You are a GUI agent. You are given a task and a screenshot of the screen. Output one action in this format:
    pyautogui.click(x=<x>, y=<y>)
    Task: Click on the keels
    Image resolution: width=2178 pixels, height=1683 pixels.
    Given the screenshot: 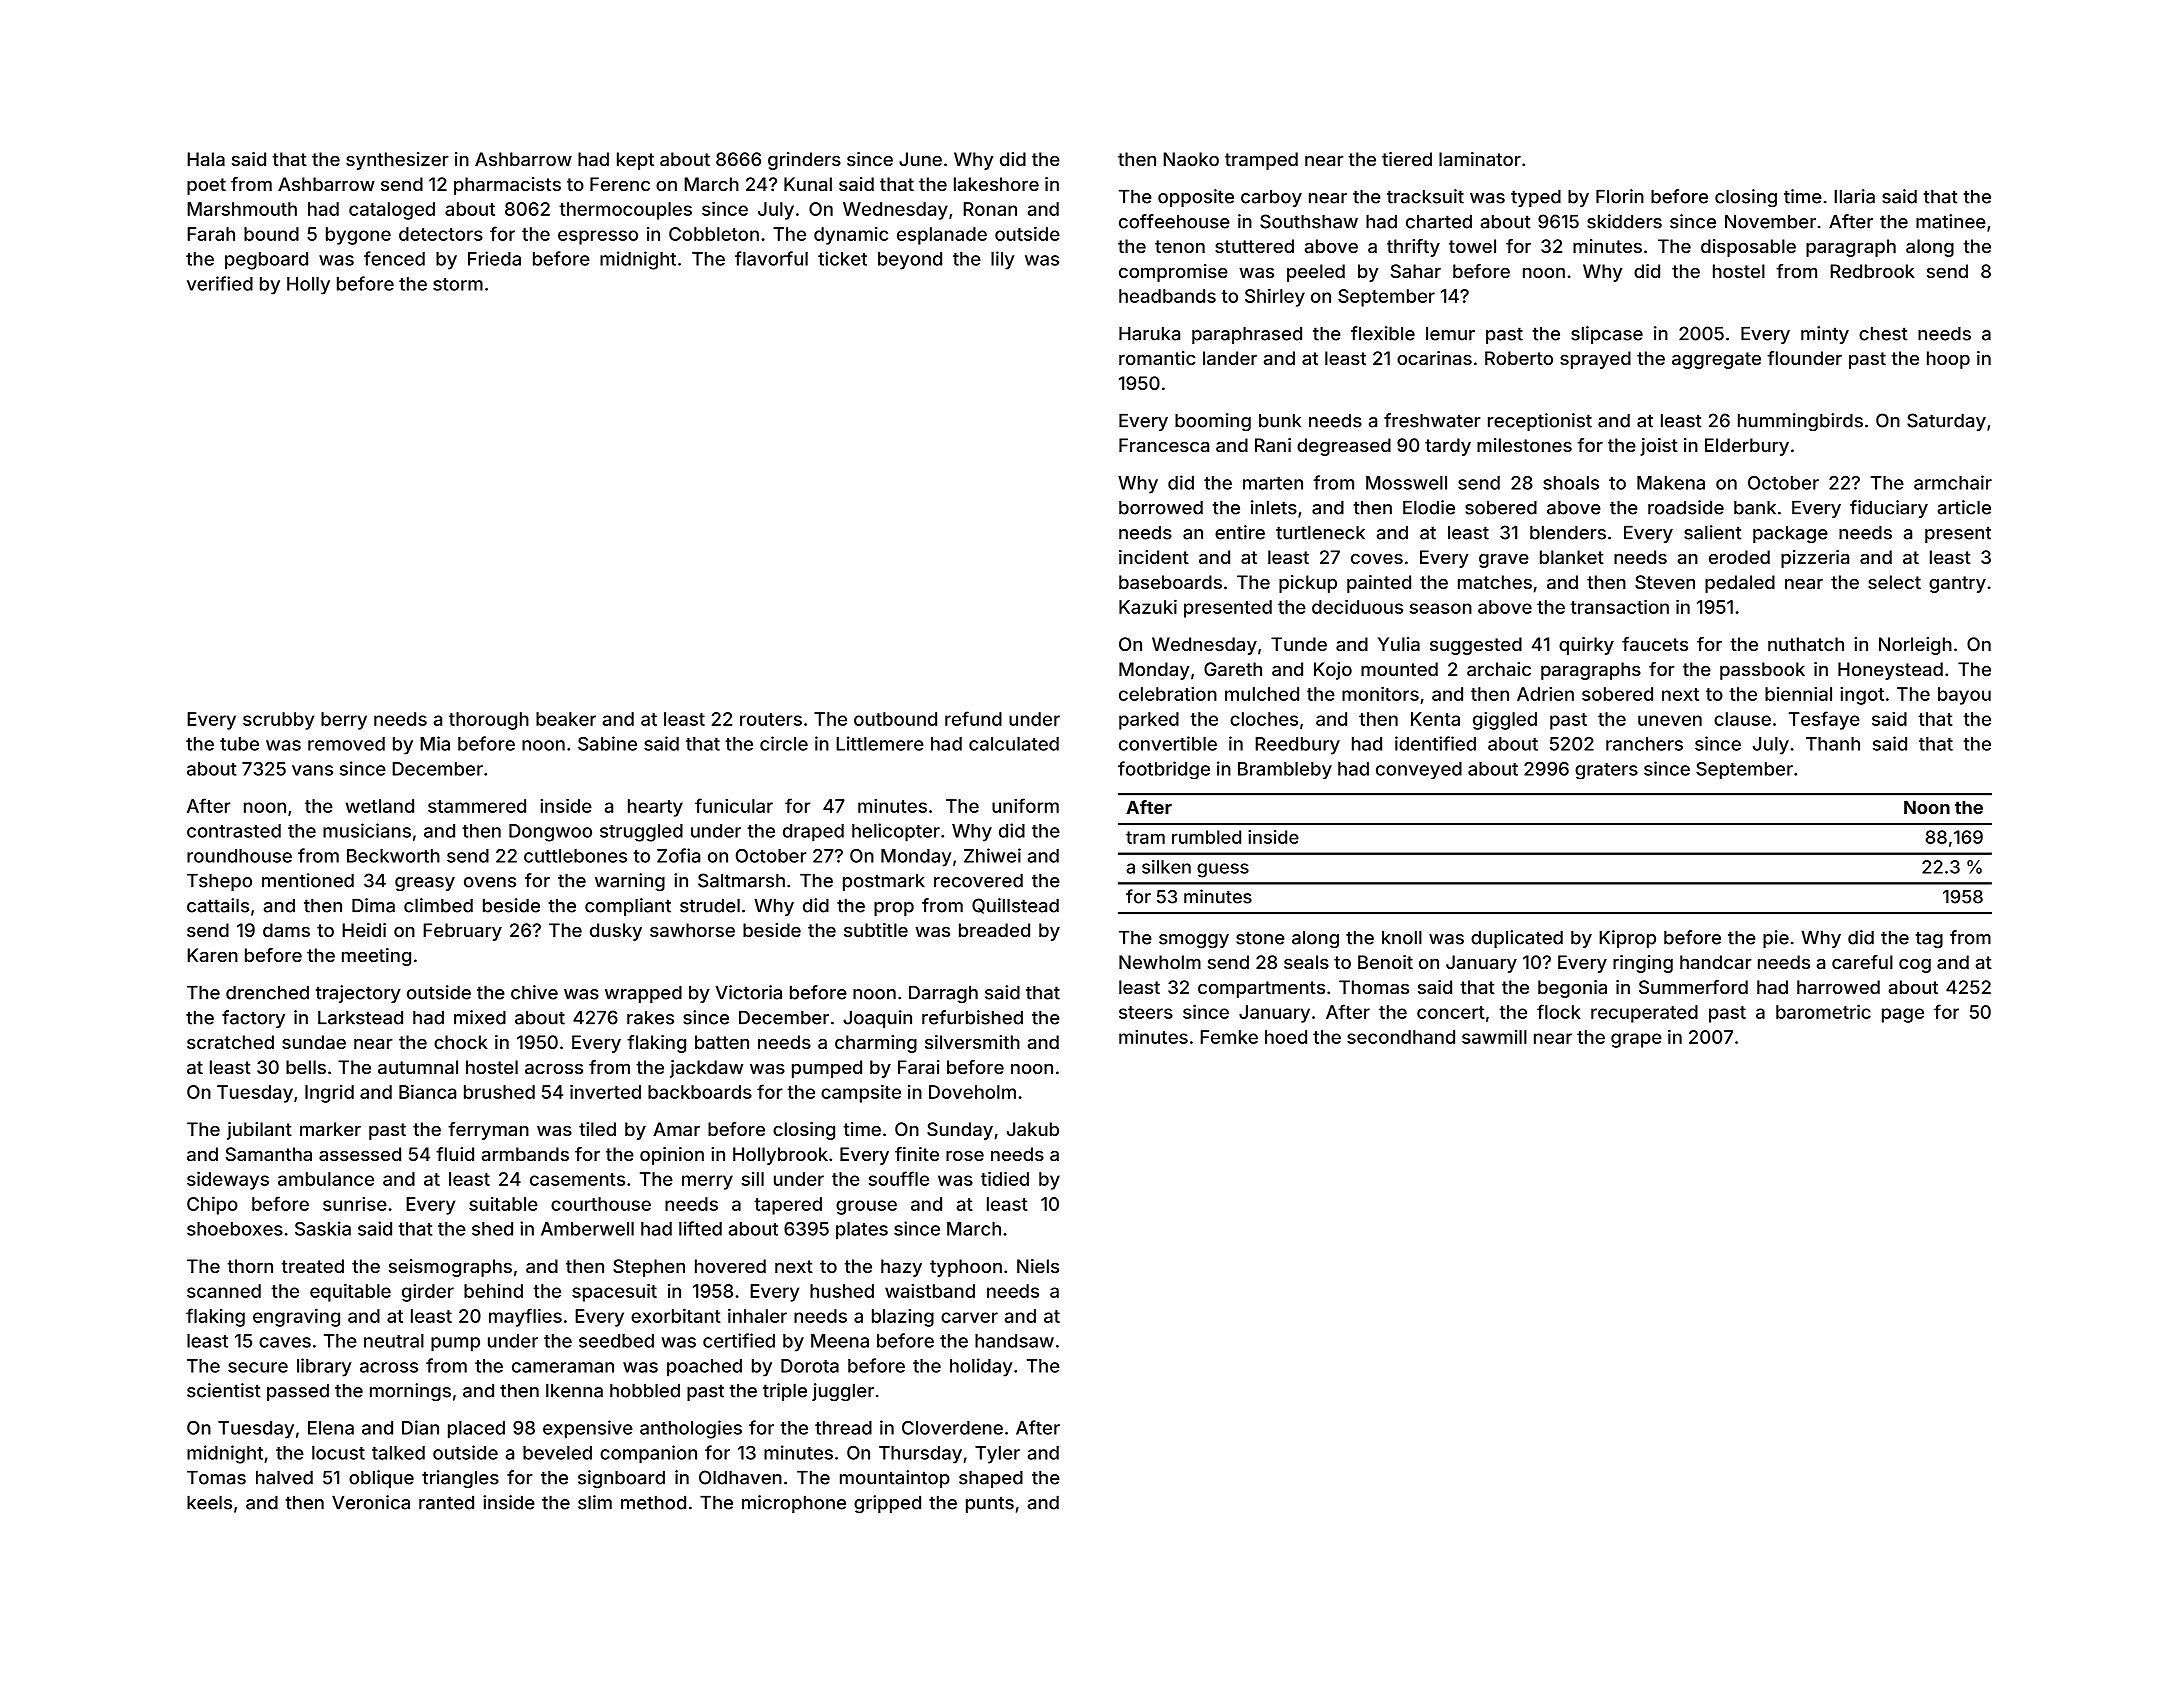 What is the action you would take?
    pyautogui.click(x=209, y=1502)
